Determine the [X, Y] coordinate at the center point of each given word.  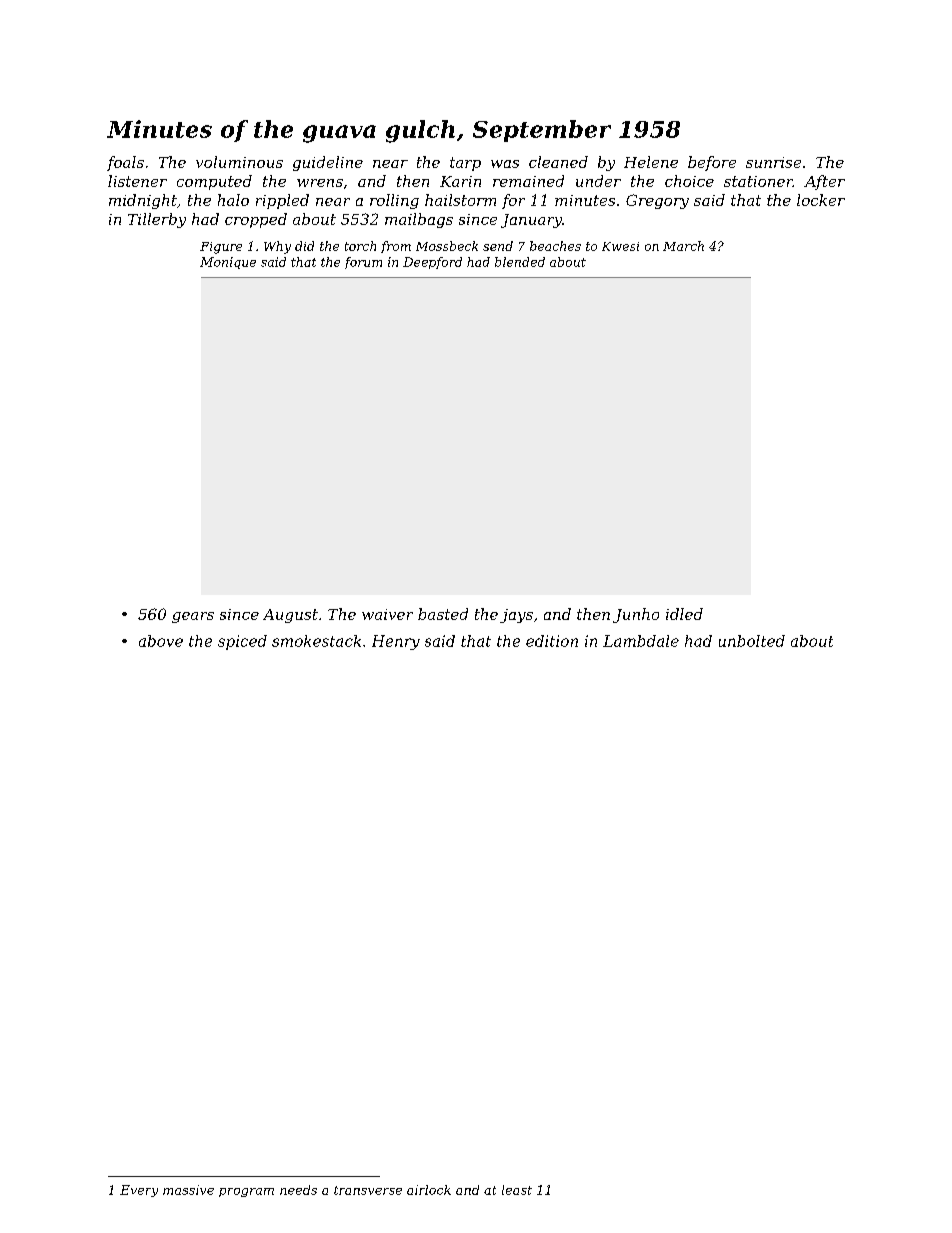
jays [516, 616]
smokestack [316, 641]
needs [298, 1190]
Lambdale [641, 641]
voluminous [239, 162]
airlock [429, 1190]
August [290, 616]
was [505, 164]
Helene [651, 162]
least [517, 1190]
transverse [368, 1190]
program [246, 1192]
